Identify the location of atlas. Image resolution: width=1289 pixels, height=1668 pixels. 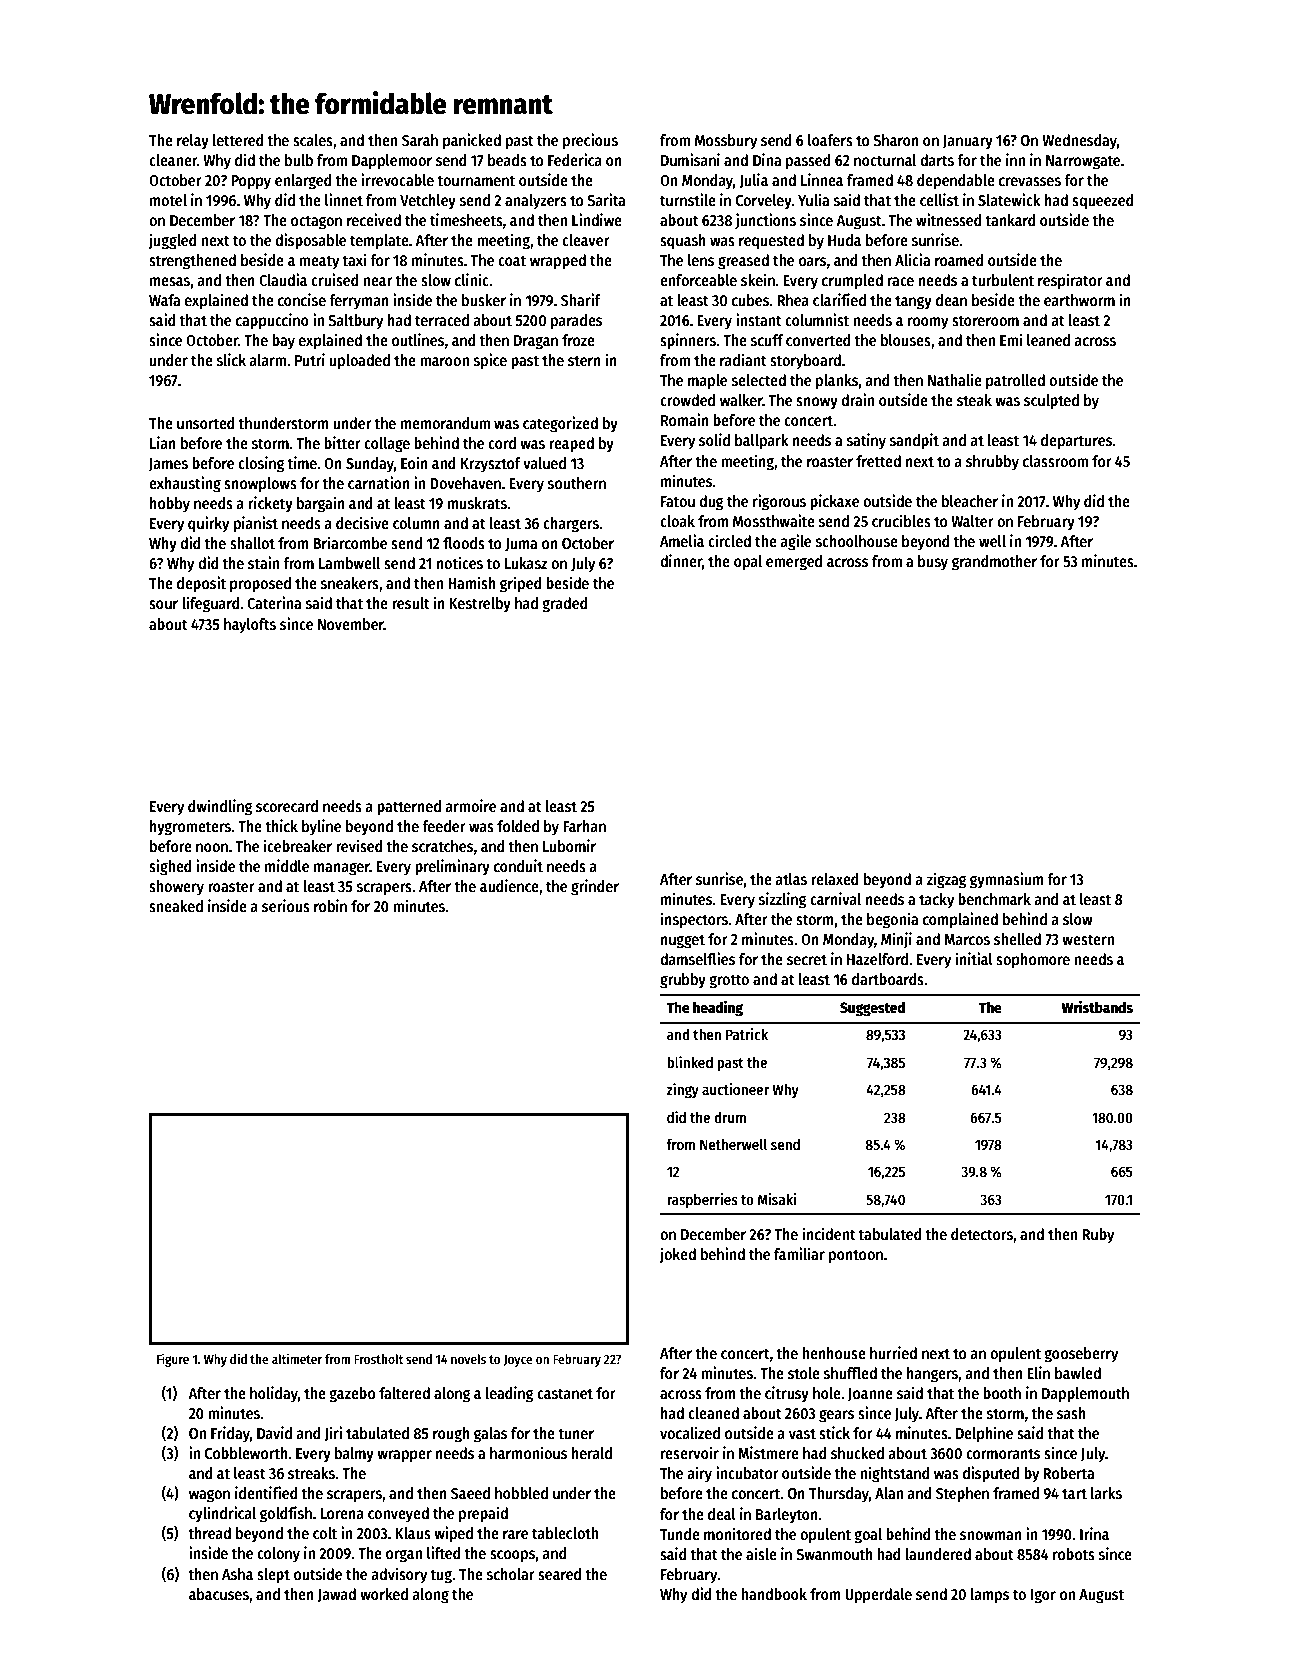
(791, 879).
